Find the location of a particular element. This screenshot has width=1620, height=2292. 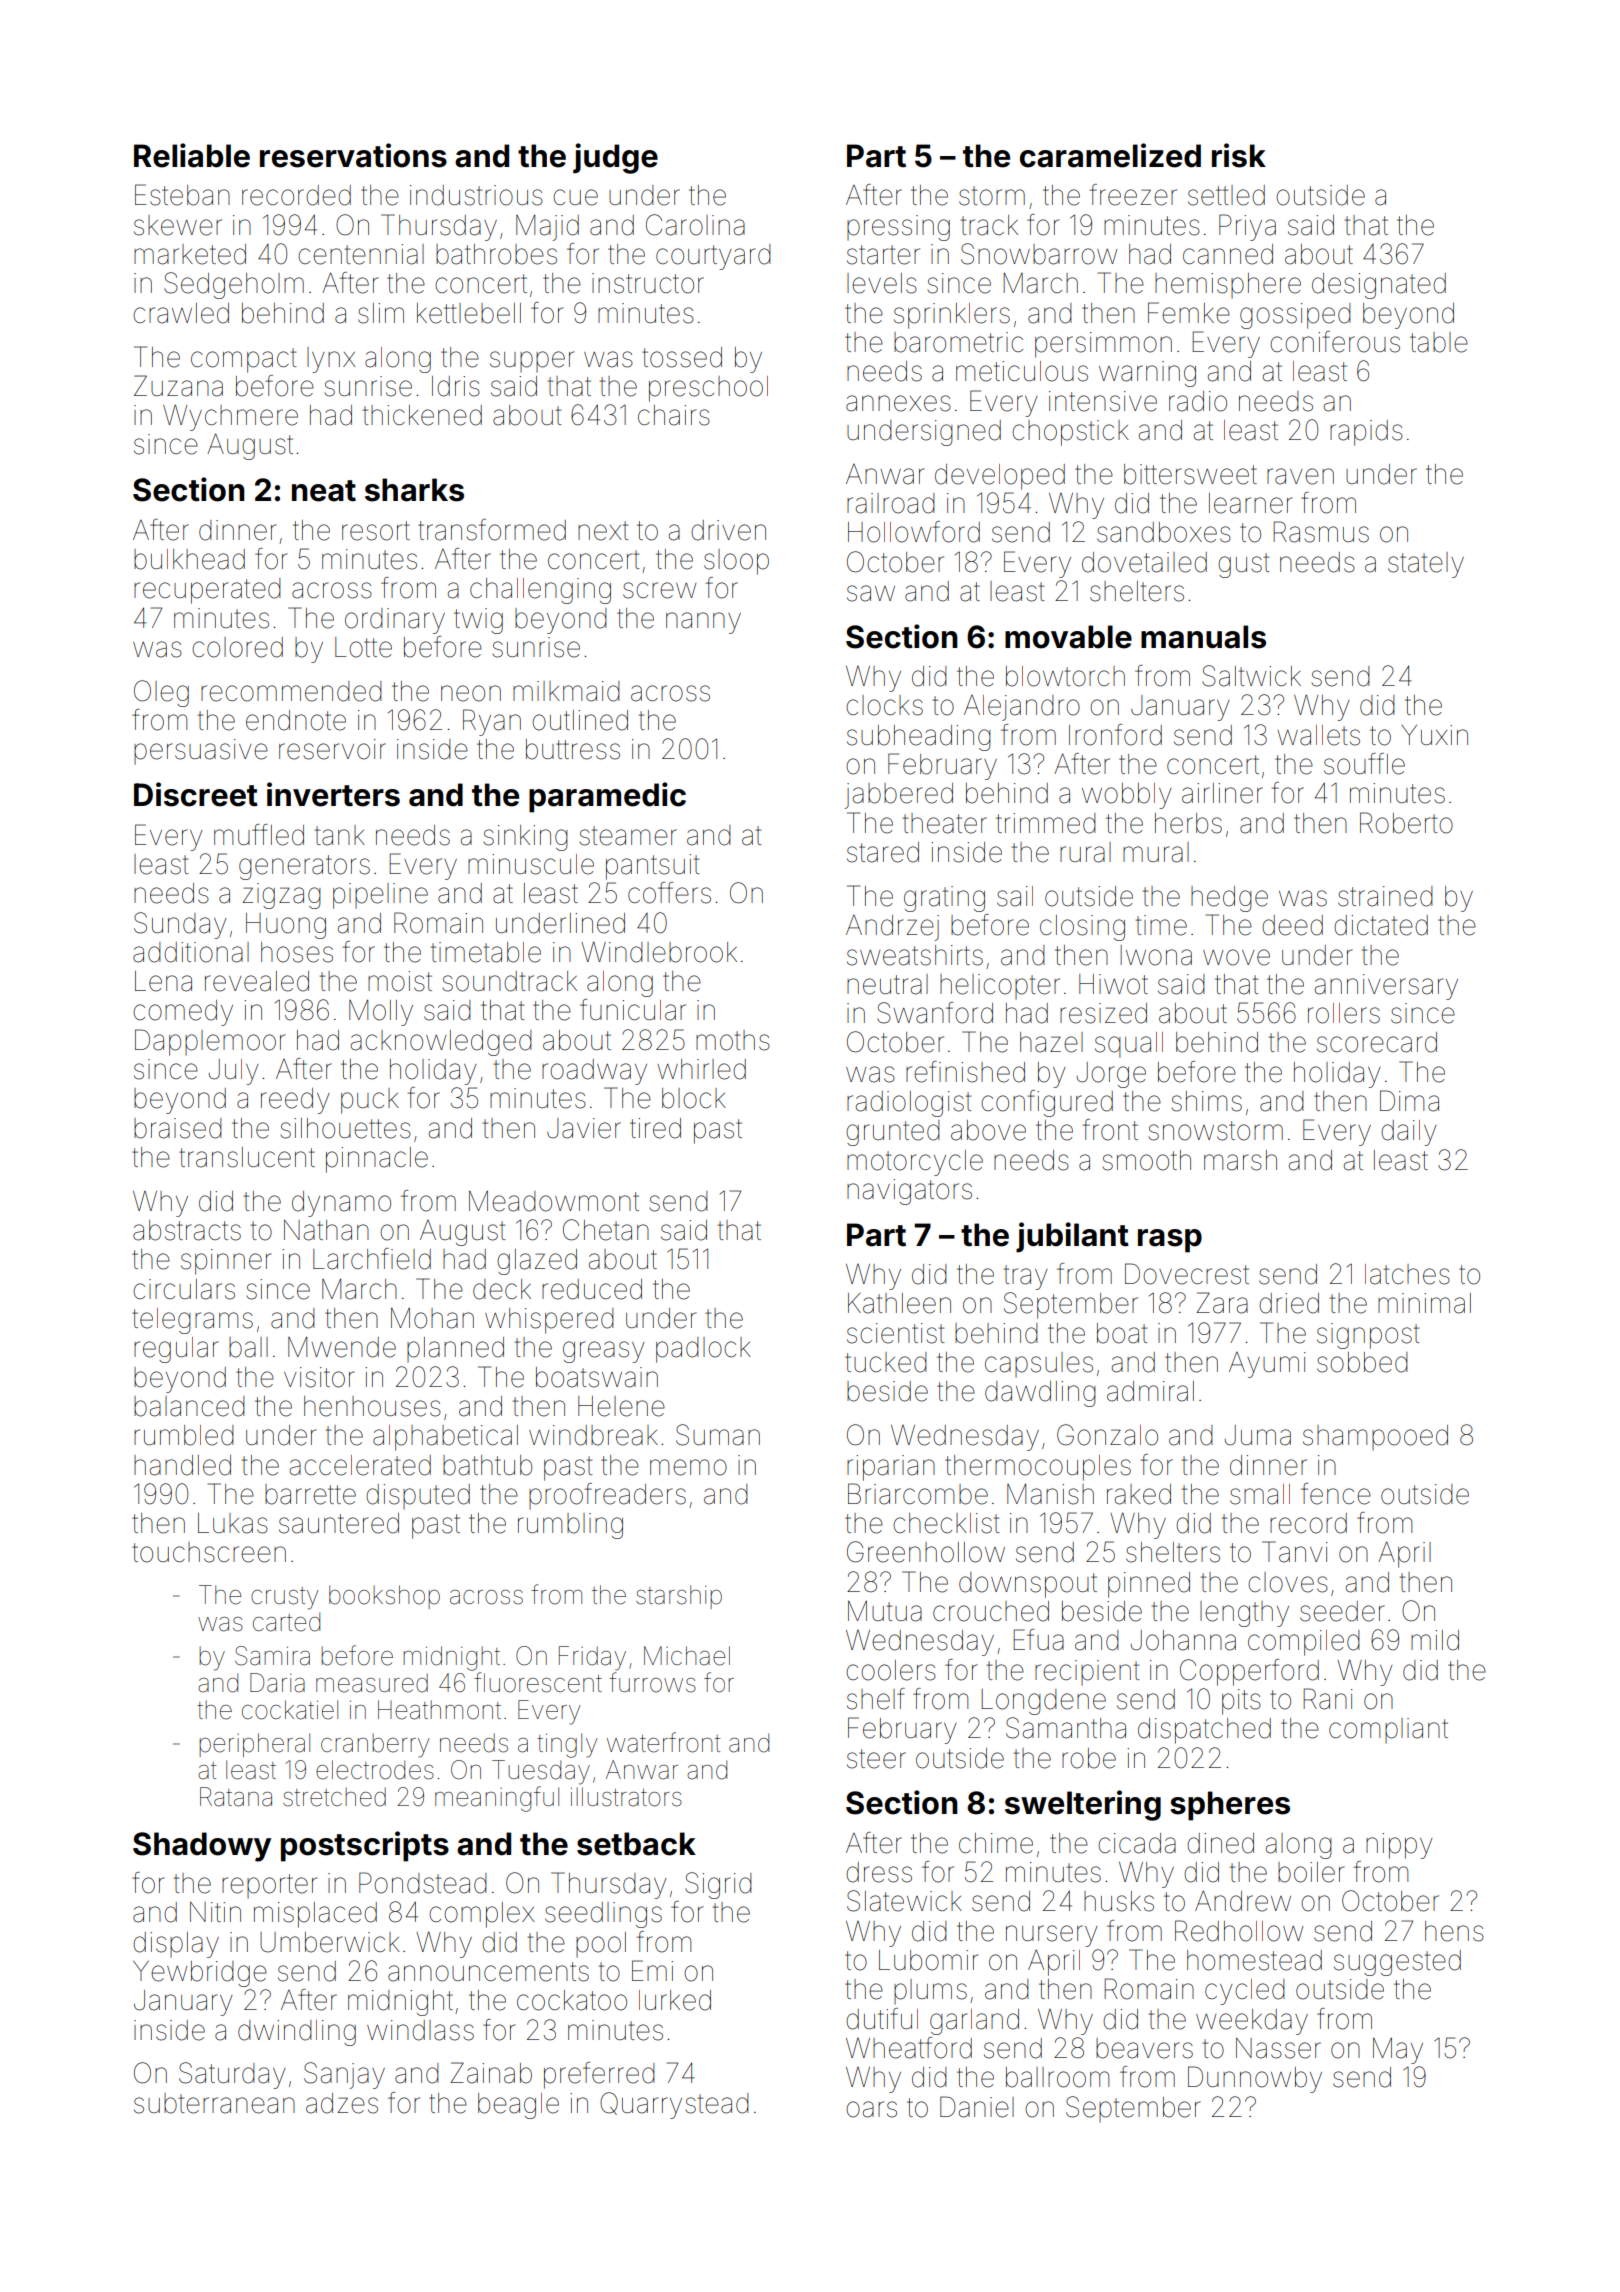

navigators is located at coordinates (909, 1192).
